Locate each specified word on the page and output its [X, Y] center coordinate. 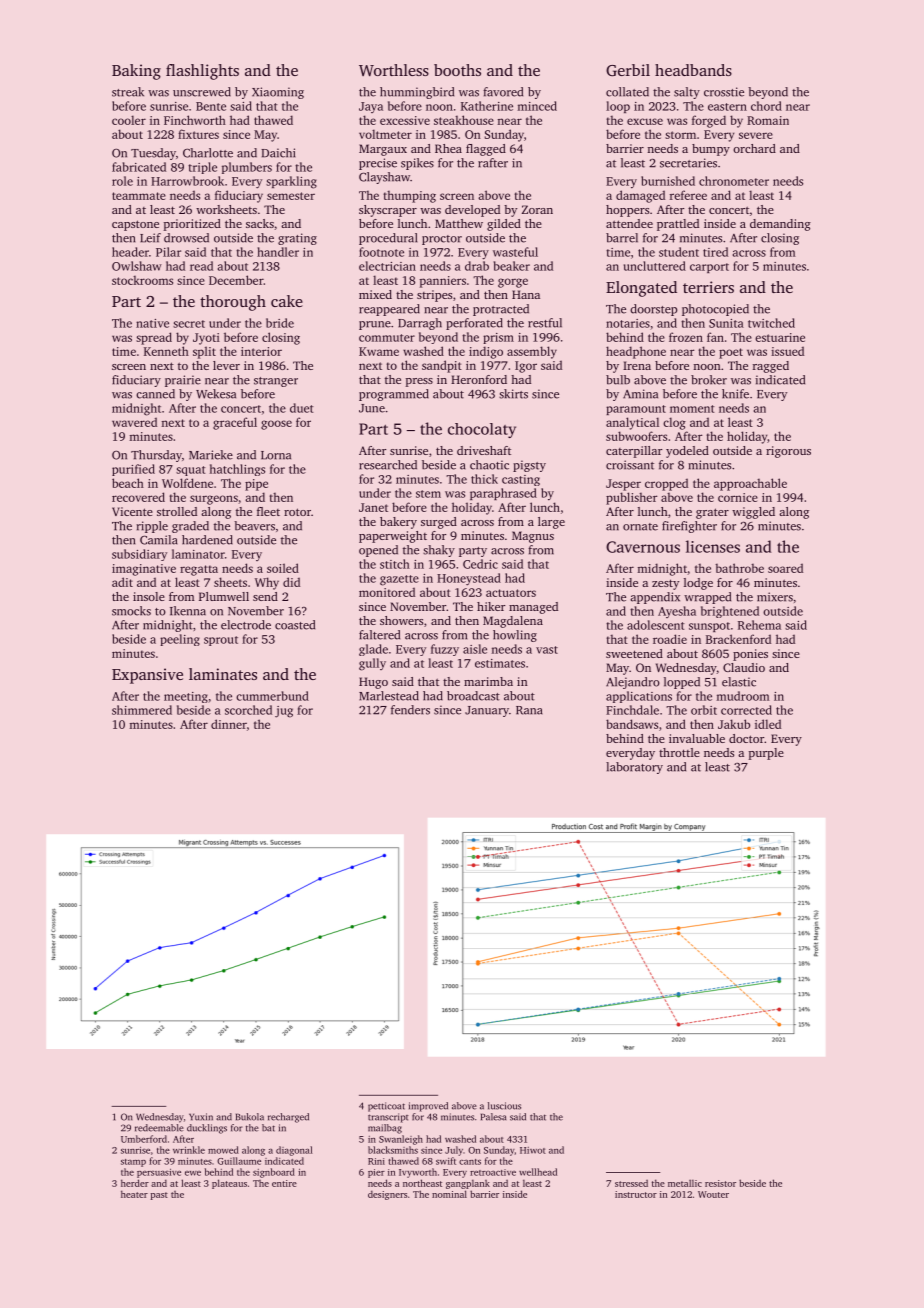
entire [284, 1183]
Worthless [394, 70]
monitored [387, 592]
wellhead [538, 1172]
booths [457, 70]
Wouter [713, 1194]
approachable [750, 484]
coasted [295, 625]
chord [766, 106]
